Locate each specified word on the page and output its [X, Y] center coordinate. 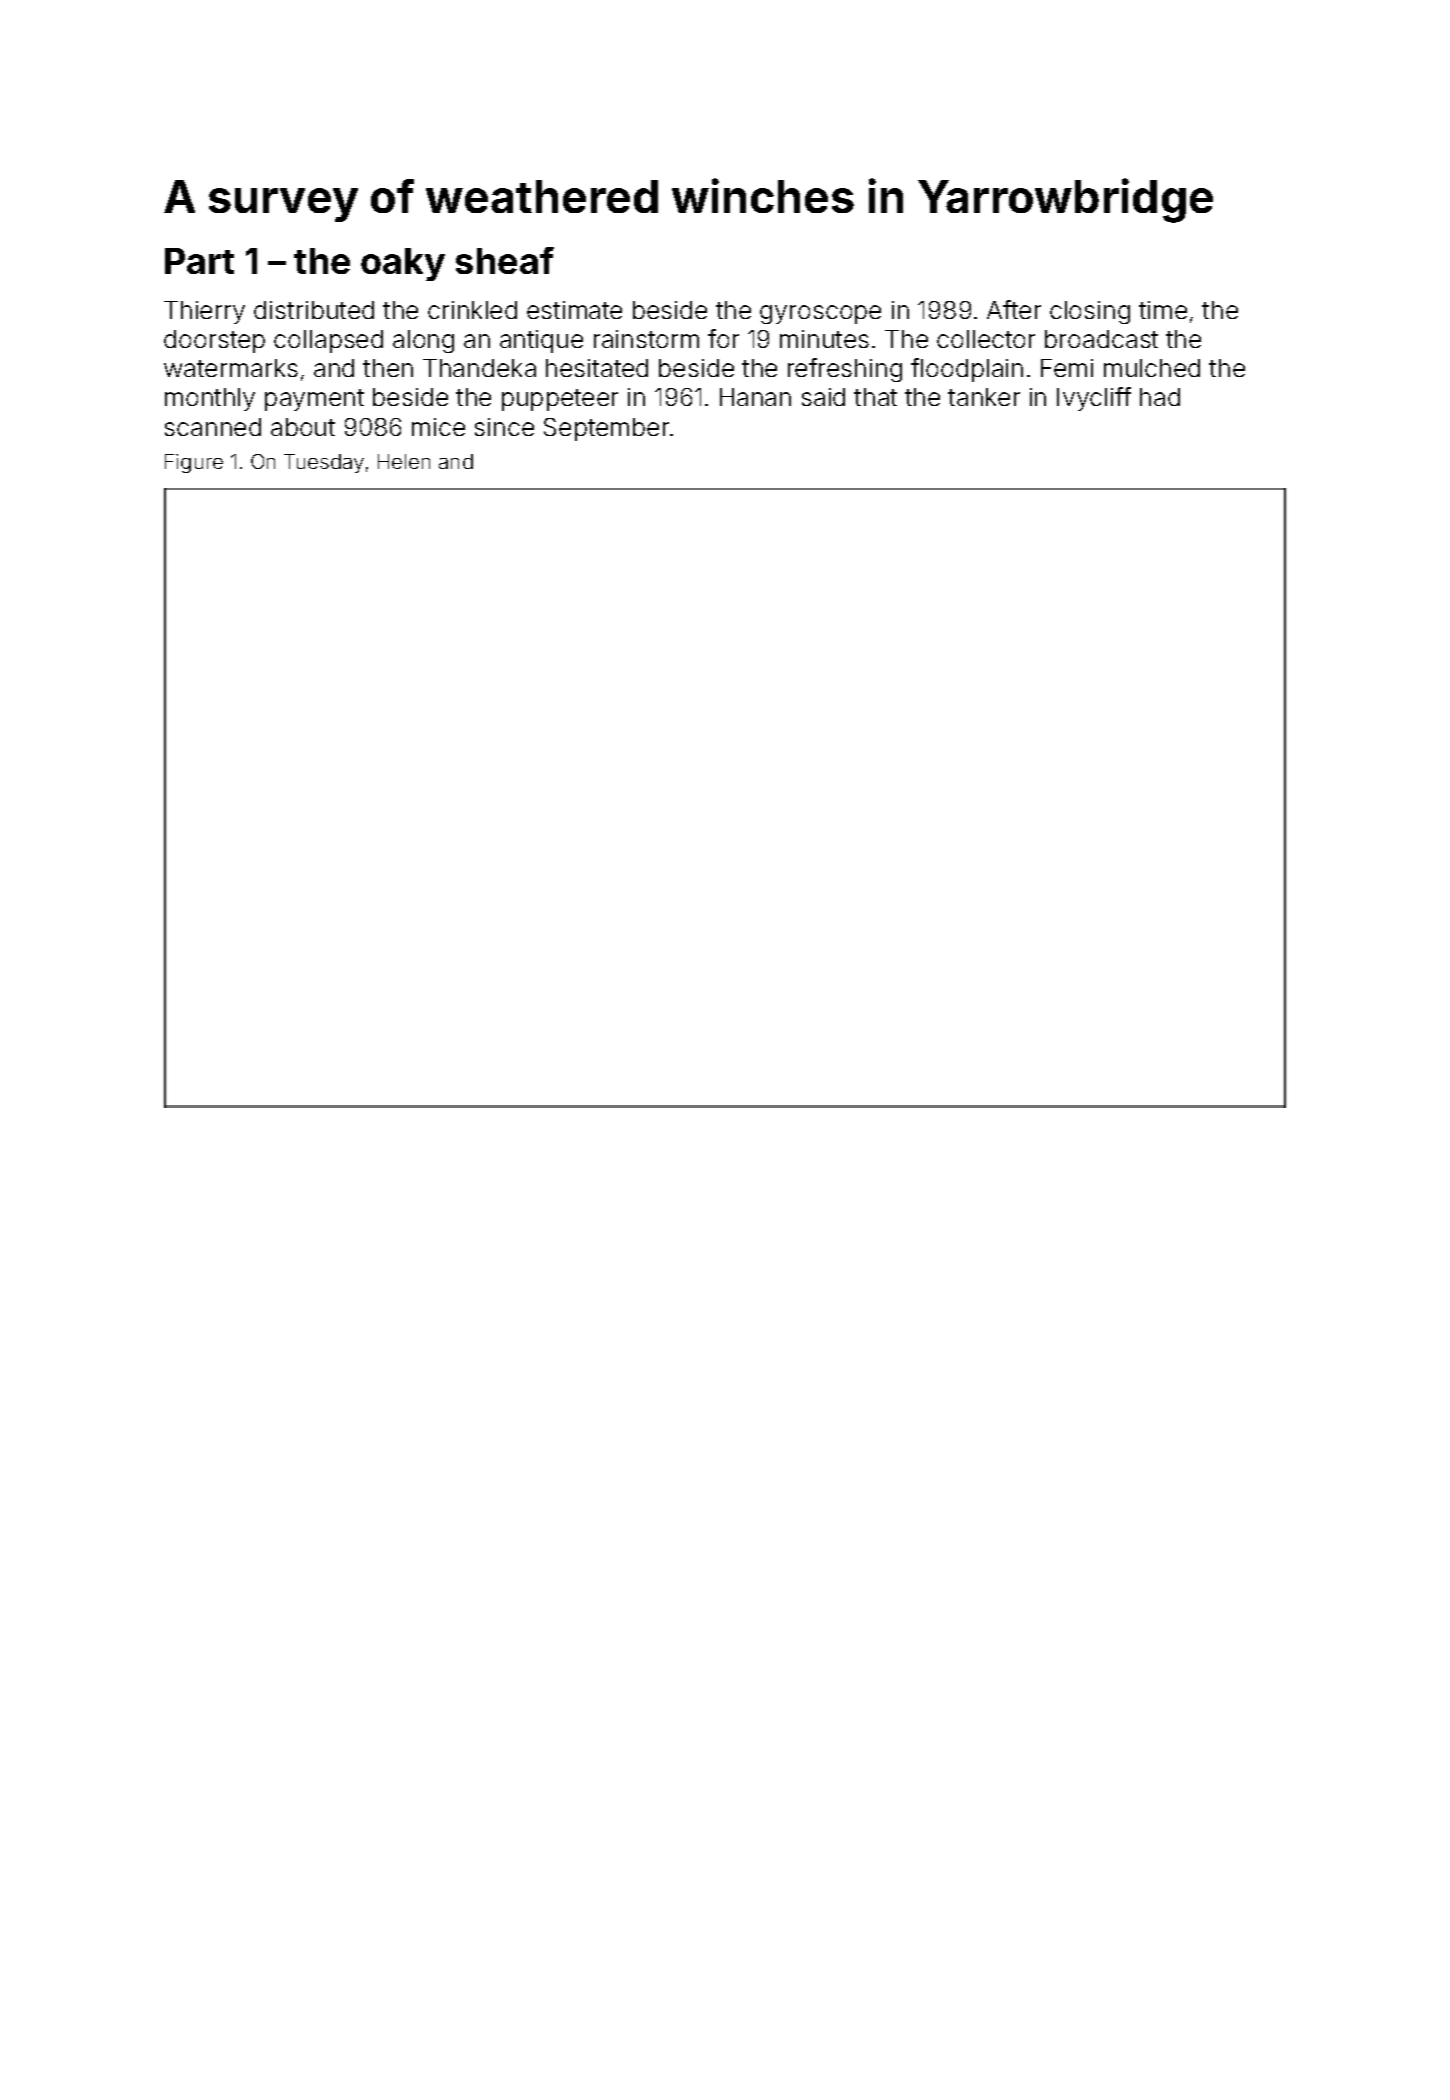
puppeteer [560, 400]
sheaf [505, 260]
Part [199, 261]
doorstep [214, 341]
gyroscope [820, 314]
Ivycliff [1094, 399]
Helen [404, 461]
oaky [403, 264]
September [606, 429]
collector [986, 339]
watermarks [231, 368]
